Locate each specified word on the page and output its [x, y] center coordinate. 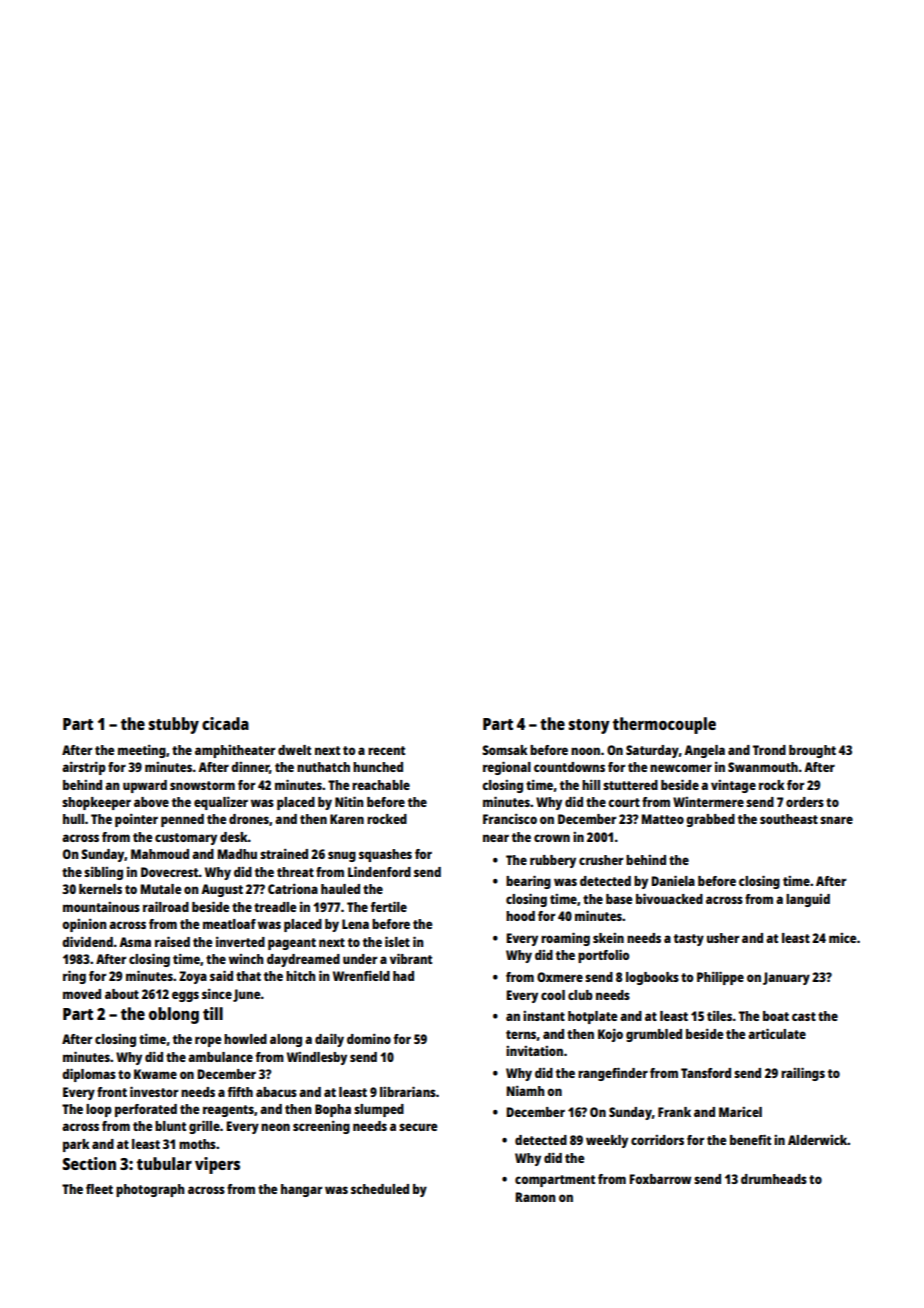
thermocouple [664, 725]
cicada [225, 723]
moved [82, 994]
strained [284, 853]
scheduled [380, 1189]
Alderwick [818, 1140]
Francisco [510, 818]
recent [386, 750]
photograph [150, 1190]
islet [397, 941]
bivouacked [669, 898]
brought [812, 751]
